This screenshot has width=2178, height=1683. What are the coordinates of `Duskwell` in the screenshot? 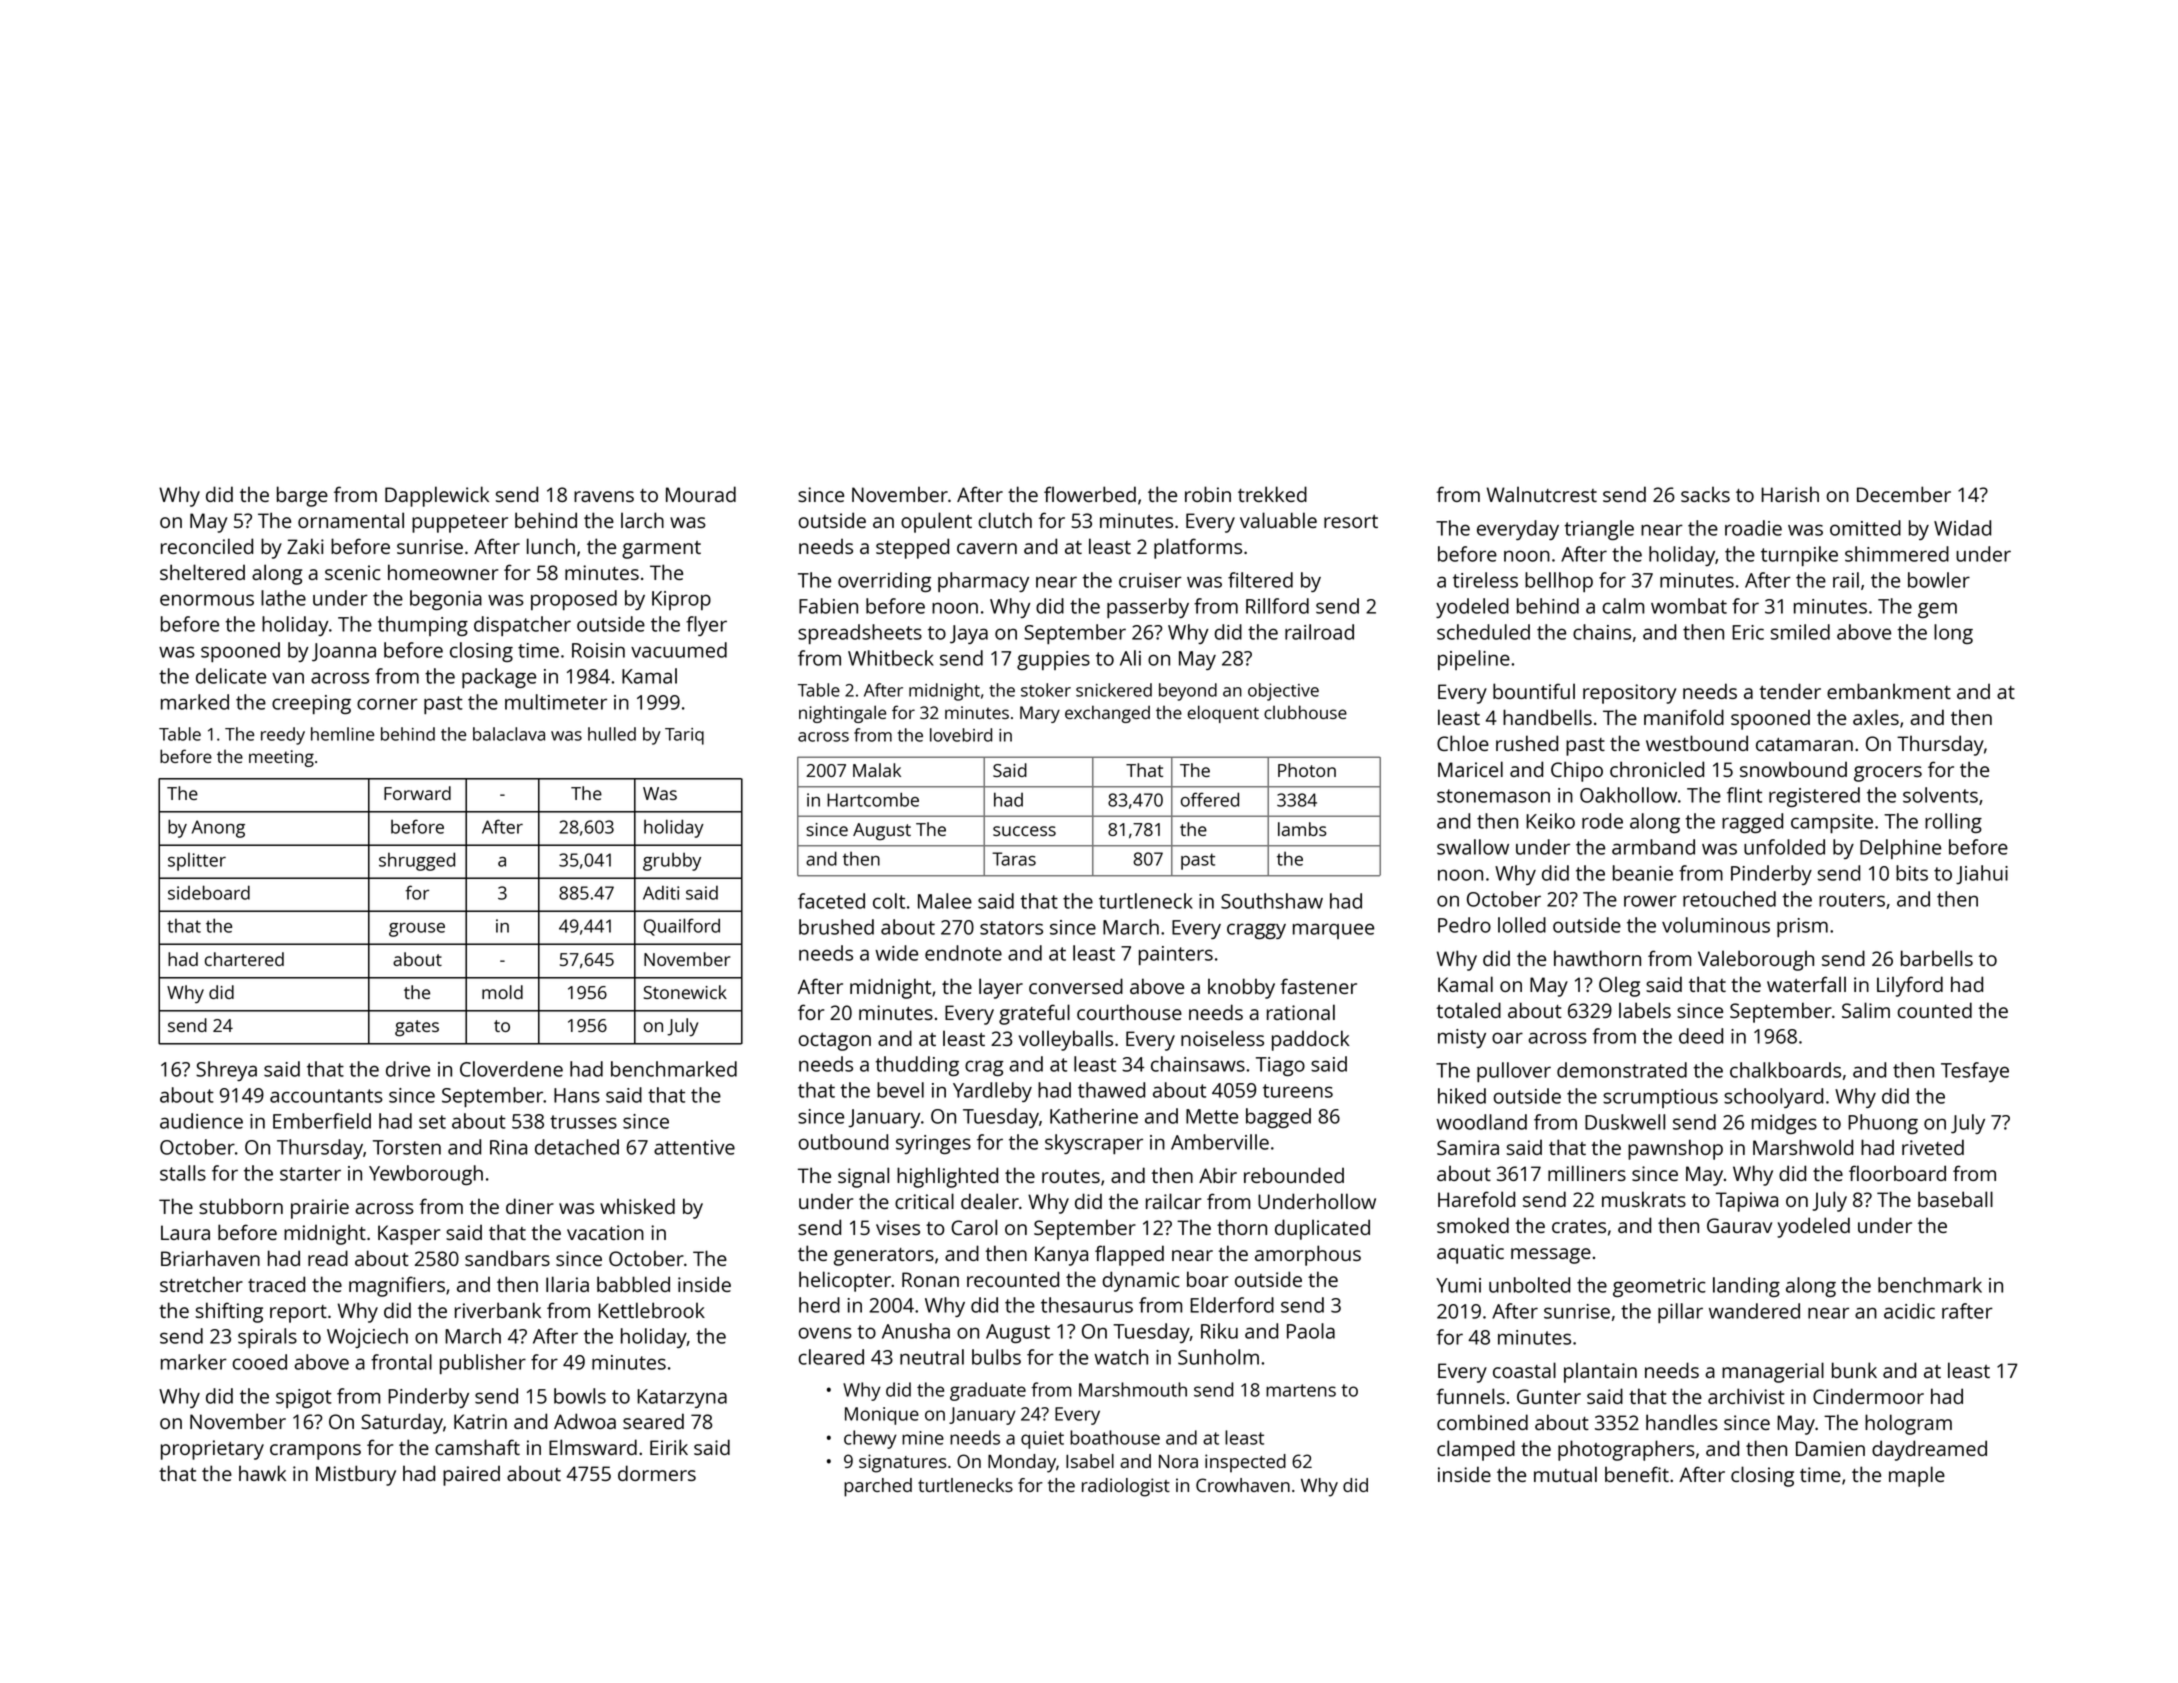 It's located at (1625, 1122).
